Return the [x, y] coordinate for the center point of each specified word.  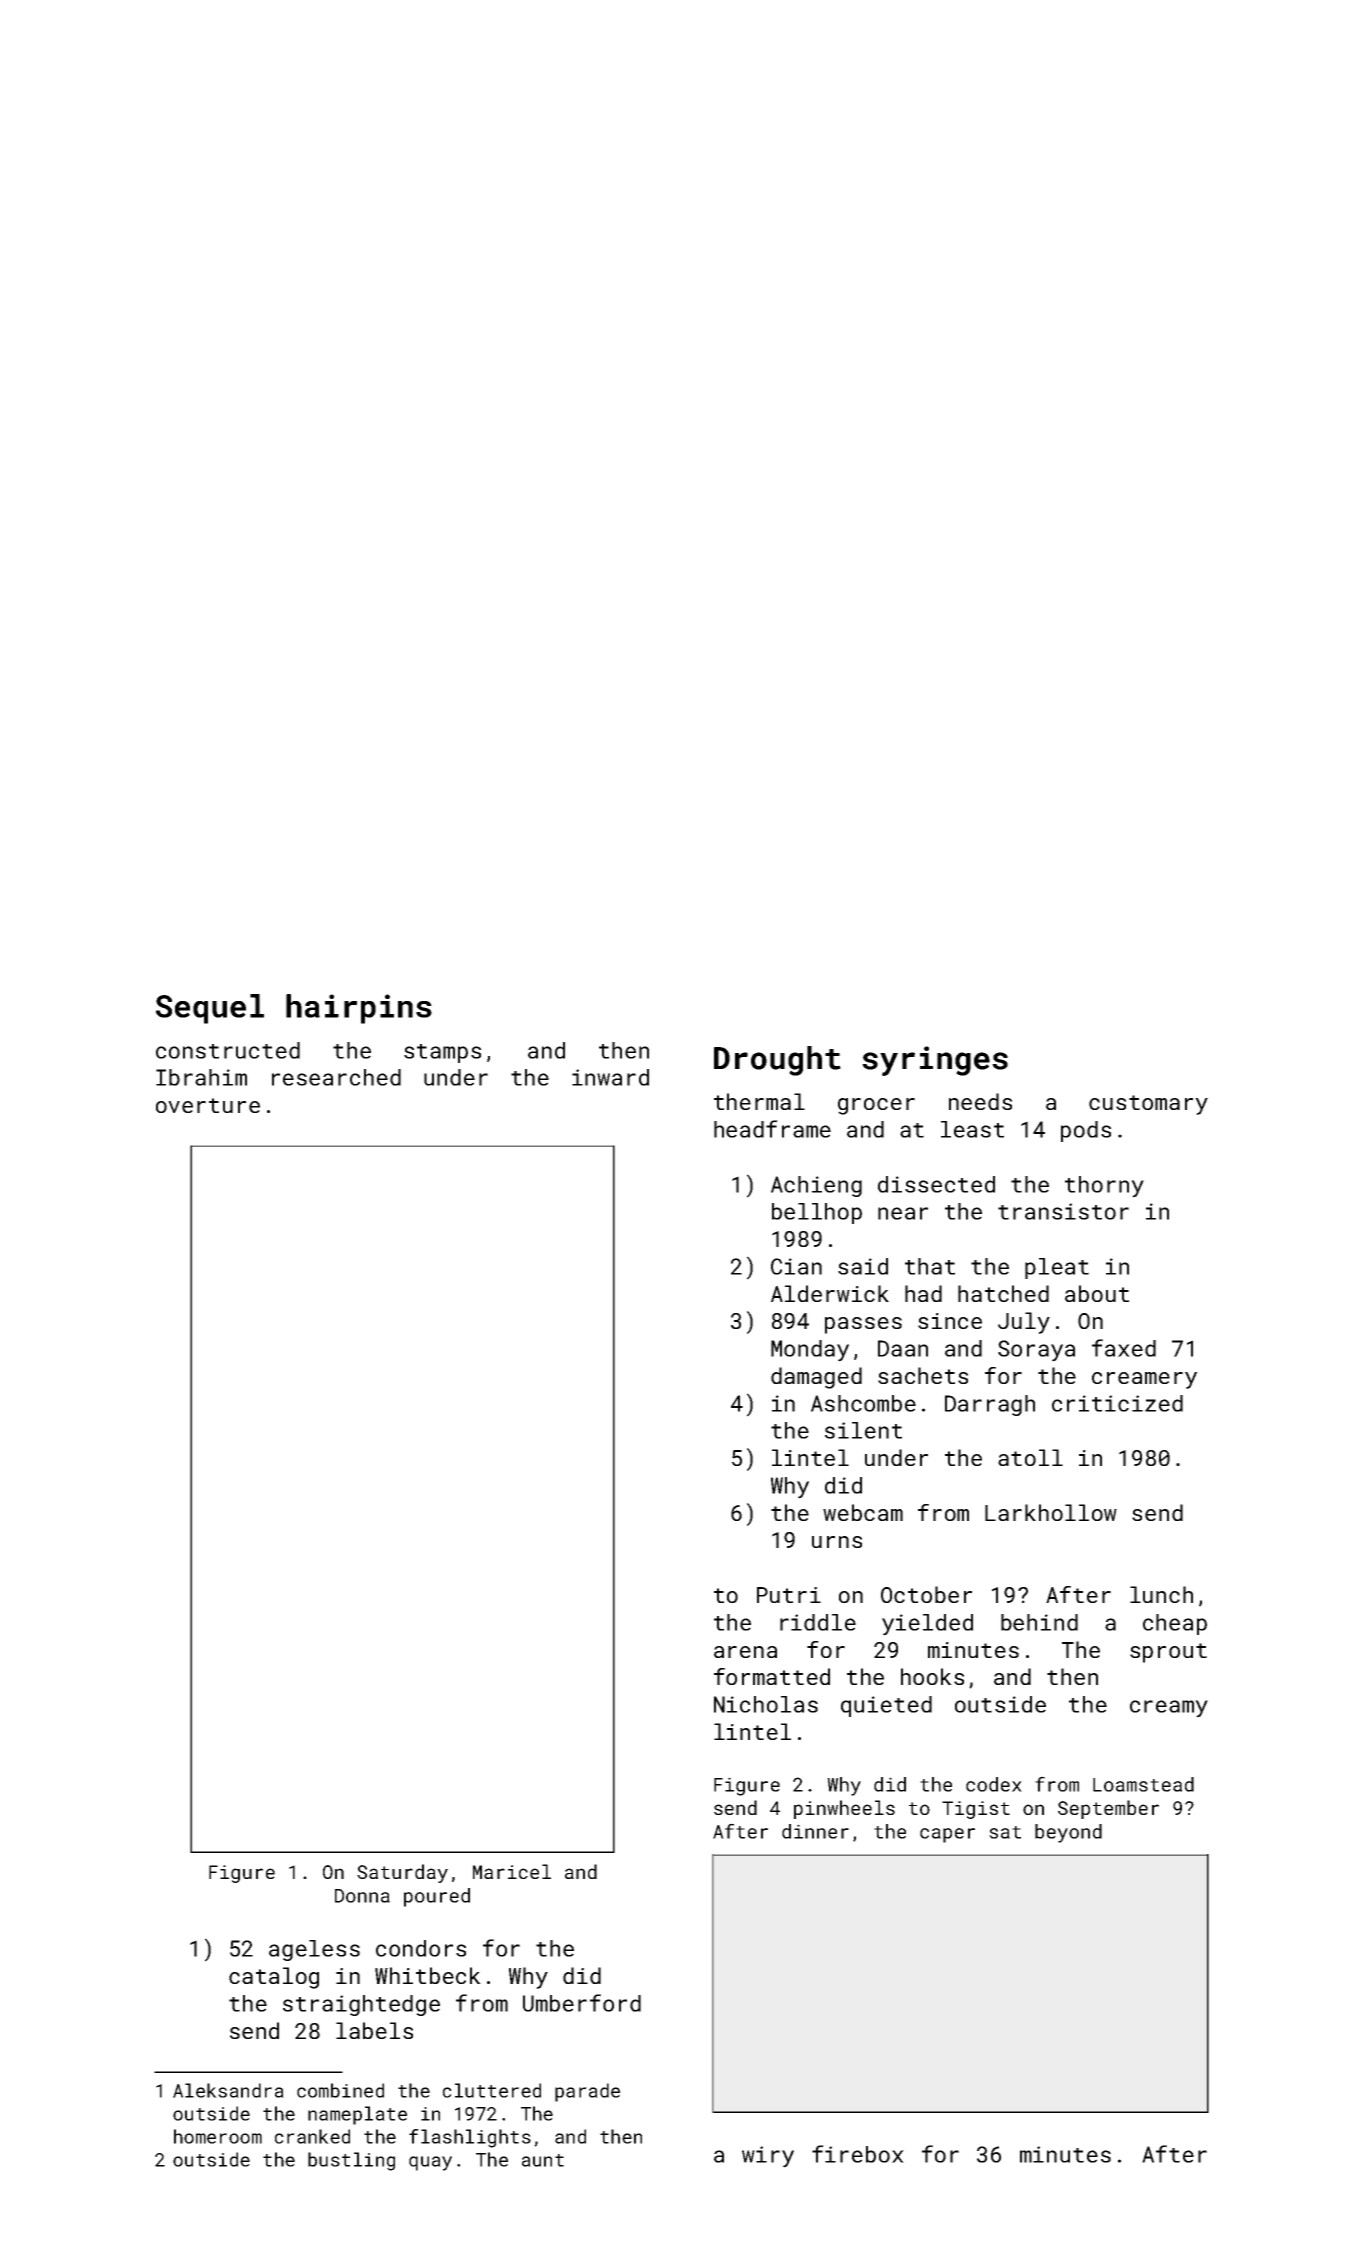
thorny [1104, 1187]
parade [587, 2092]
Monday [810, 1351]
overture [208, 1105]
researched [336, 1077]
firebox [858, 2154]
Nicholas [766, 1704]
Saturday [402, 1873]
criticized [1117, 1403]
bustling [351, 2161]
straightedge [361, 2005]
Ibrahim [201, 1077]
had [923, 1293]
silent [863, 1430]
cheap [1175, 1624]
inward [610, 1077]
